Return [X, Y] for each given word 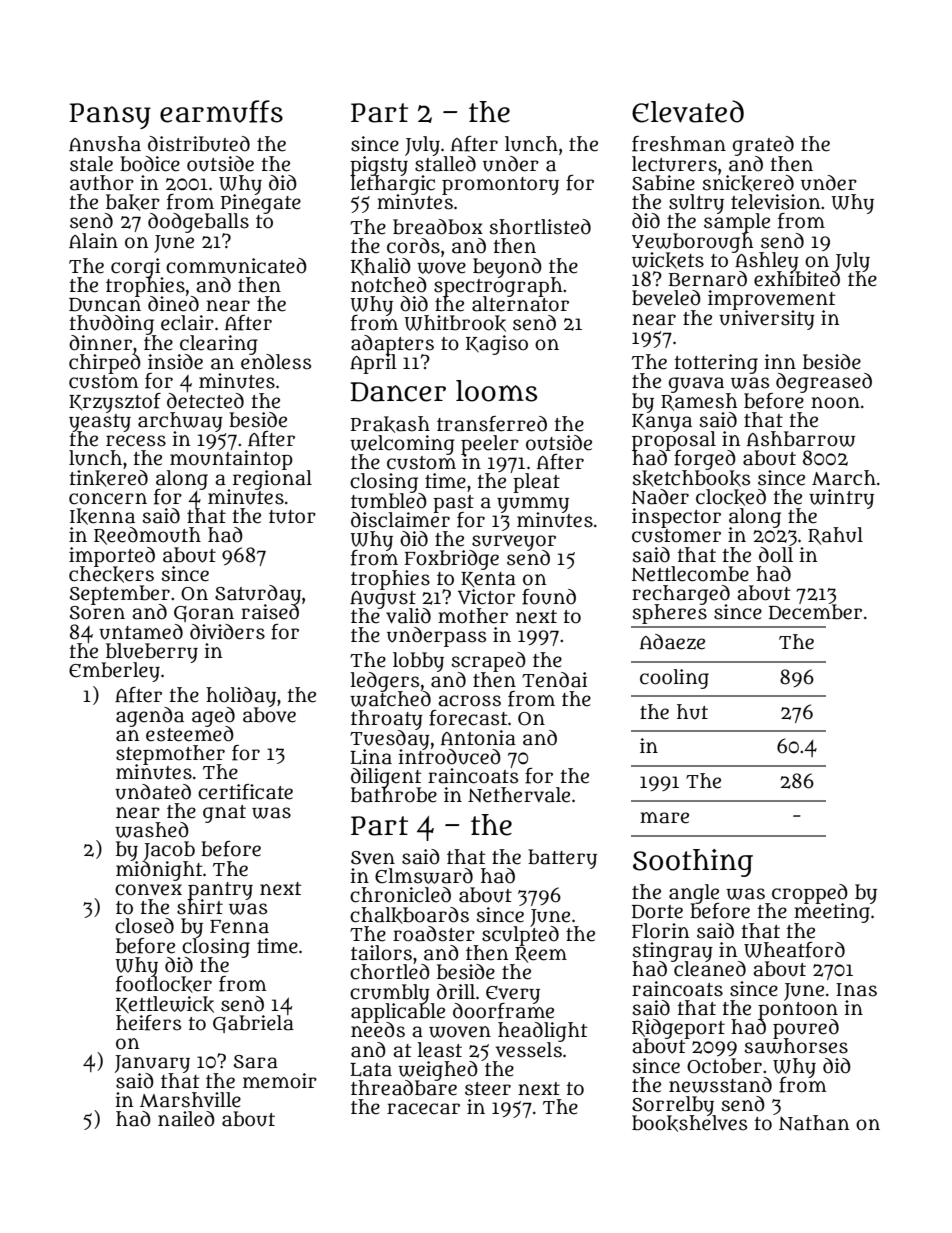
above [269, 715]
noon [835, 403]
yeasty [100, 423]
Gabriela [253, 1024]
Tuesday [390, 739]
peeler [490, 444]
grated [763, 146]
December [815, 612]
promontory [500, 186]
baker [133, 202]
